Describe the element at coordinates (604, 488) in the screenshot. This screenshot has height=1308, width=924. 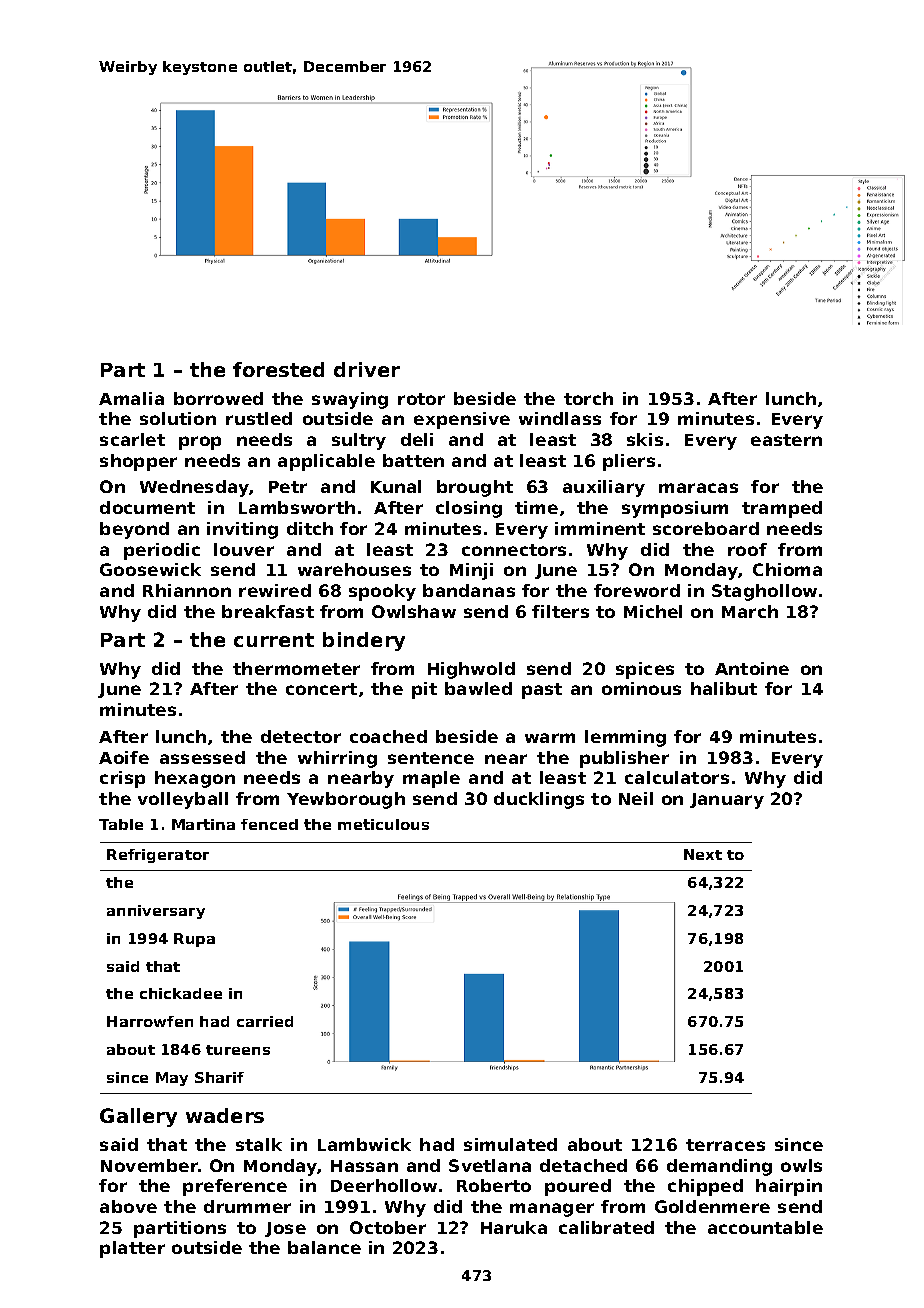
I see `auxiliary` at that location.
